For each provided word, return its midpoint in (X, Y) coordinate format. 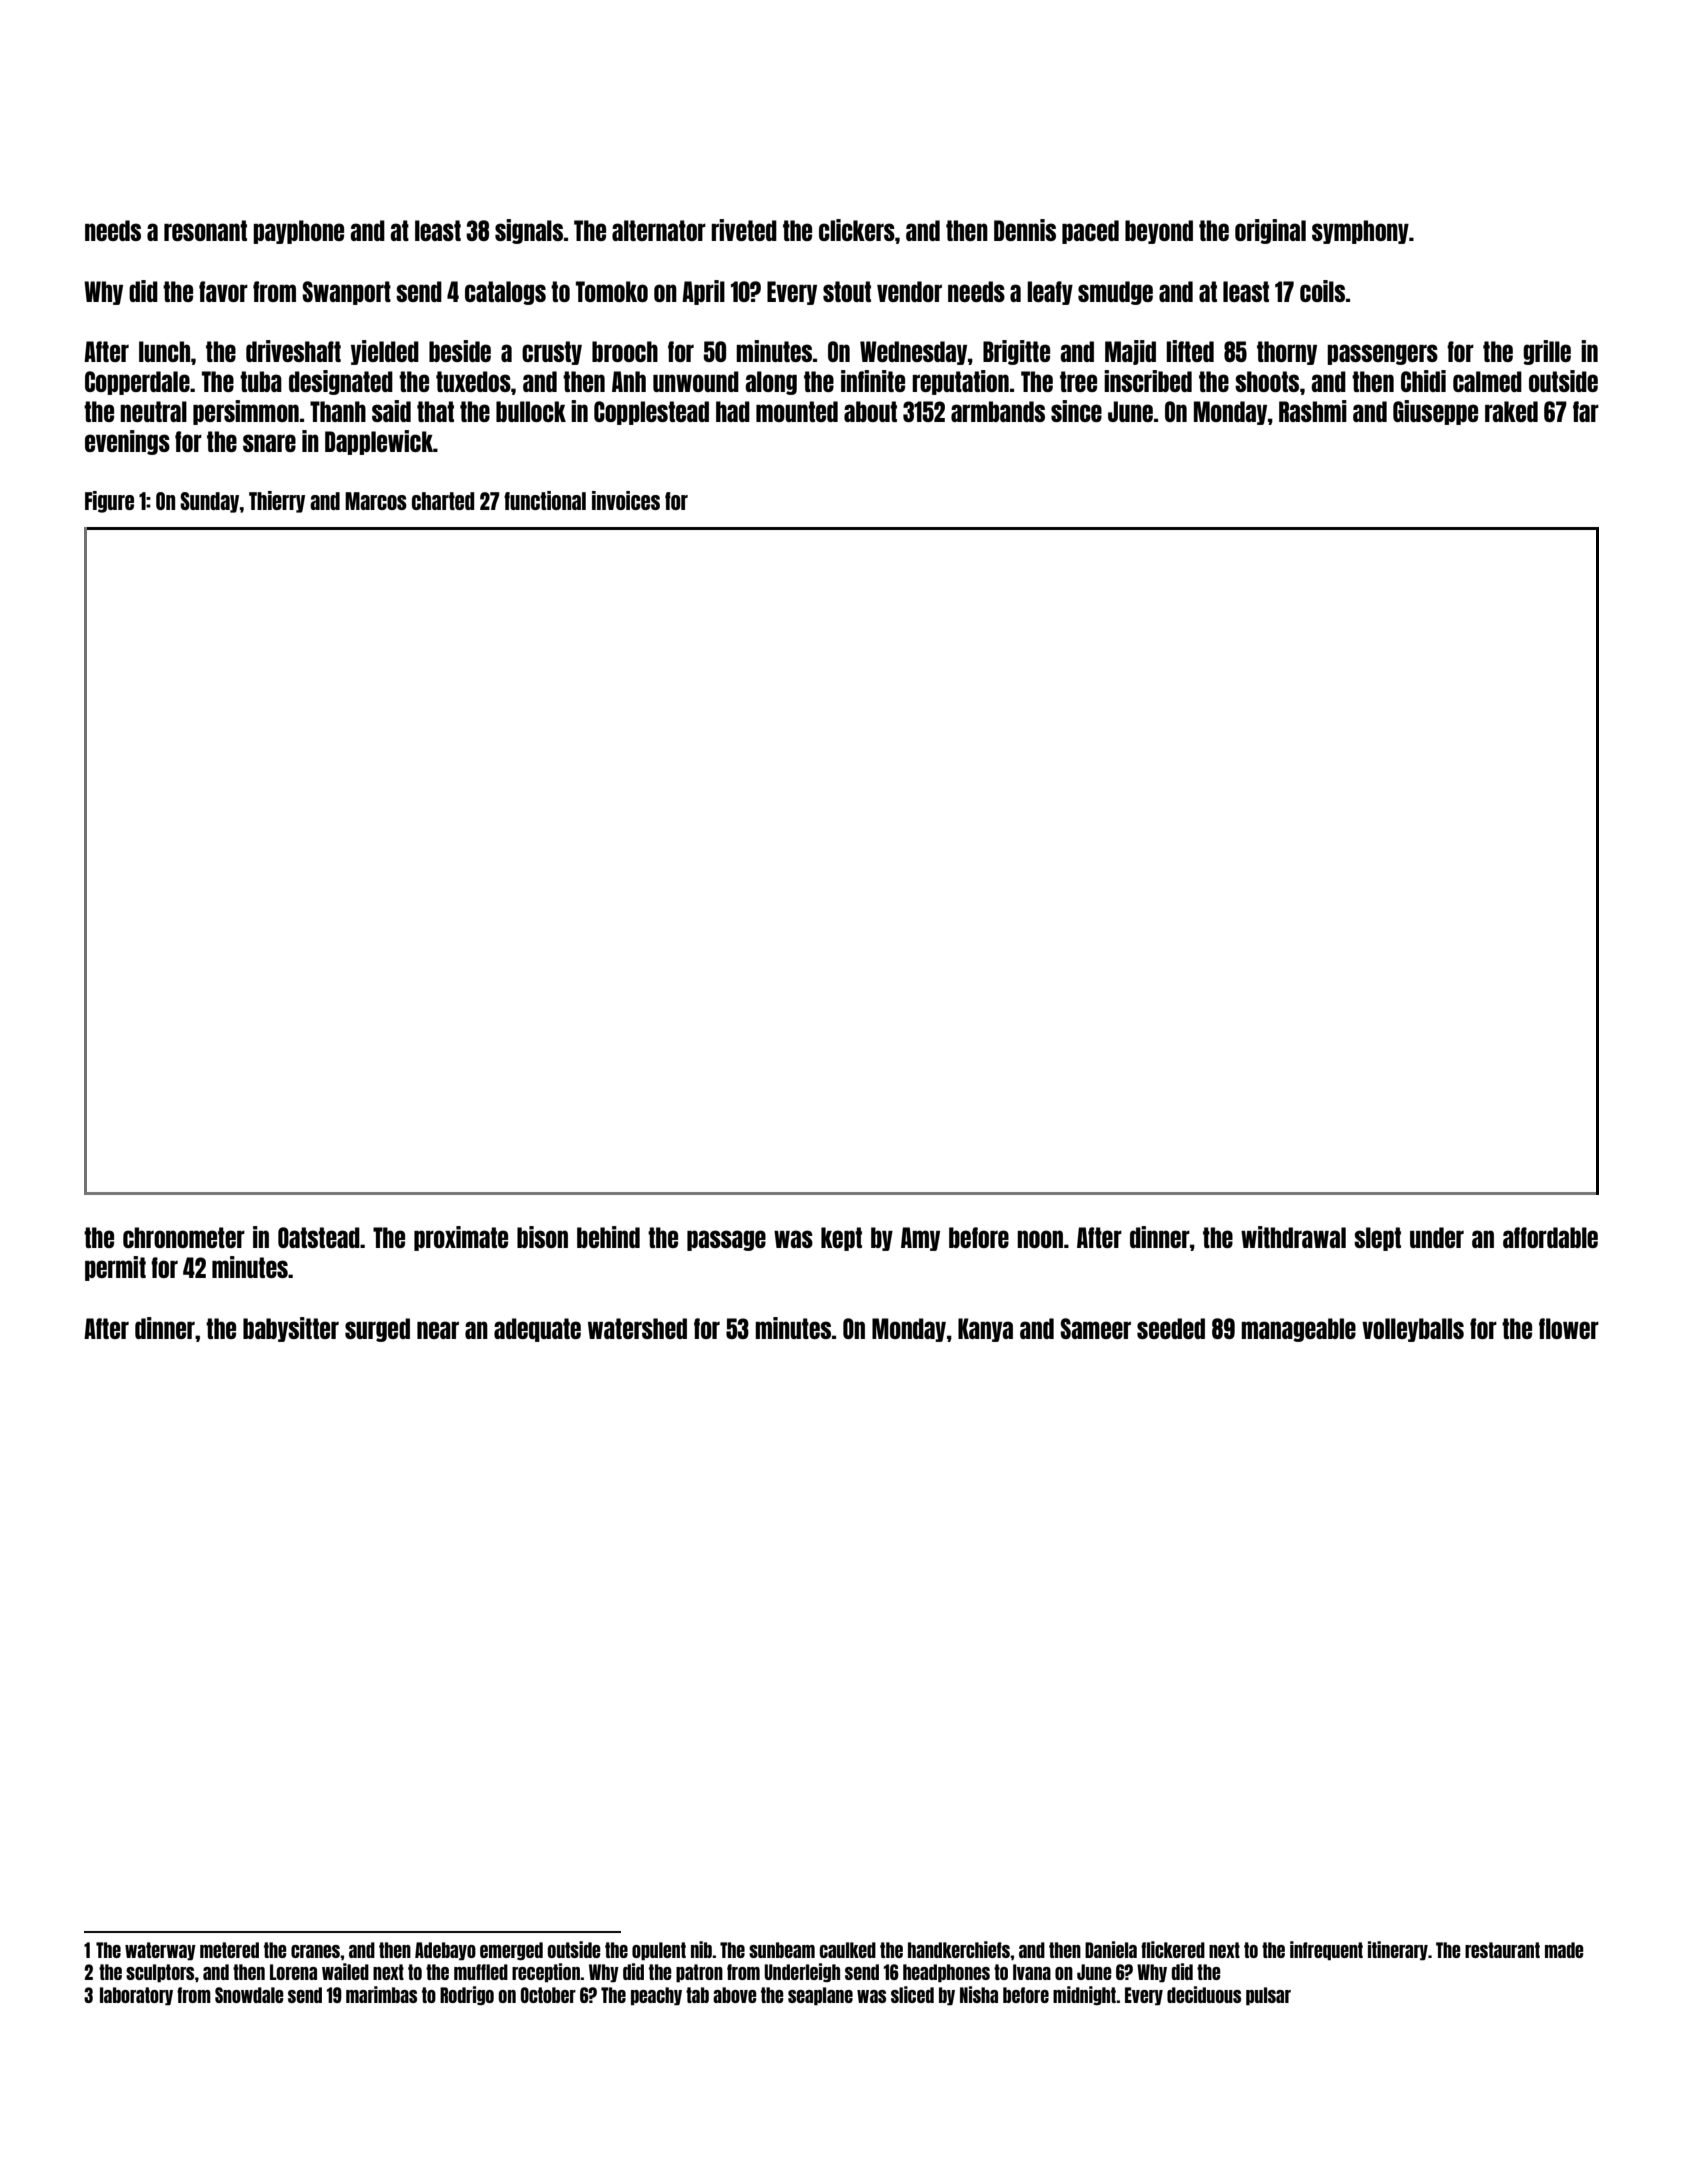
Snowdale (249, 1995)
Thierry (277, 502)
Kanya (985, 1330)
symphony (1360, 232)
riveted (744, 230)
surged (377, 1330)
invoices (626, 500)
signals (529, 231)
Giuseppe (1435, 412)
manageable (1298, 1330)
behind (608, 1237)
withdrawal (1293, 1237)
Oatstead (319, 1237)
